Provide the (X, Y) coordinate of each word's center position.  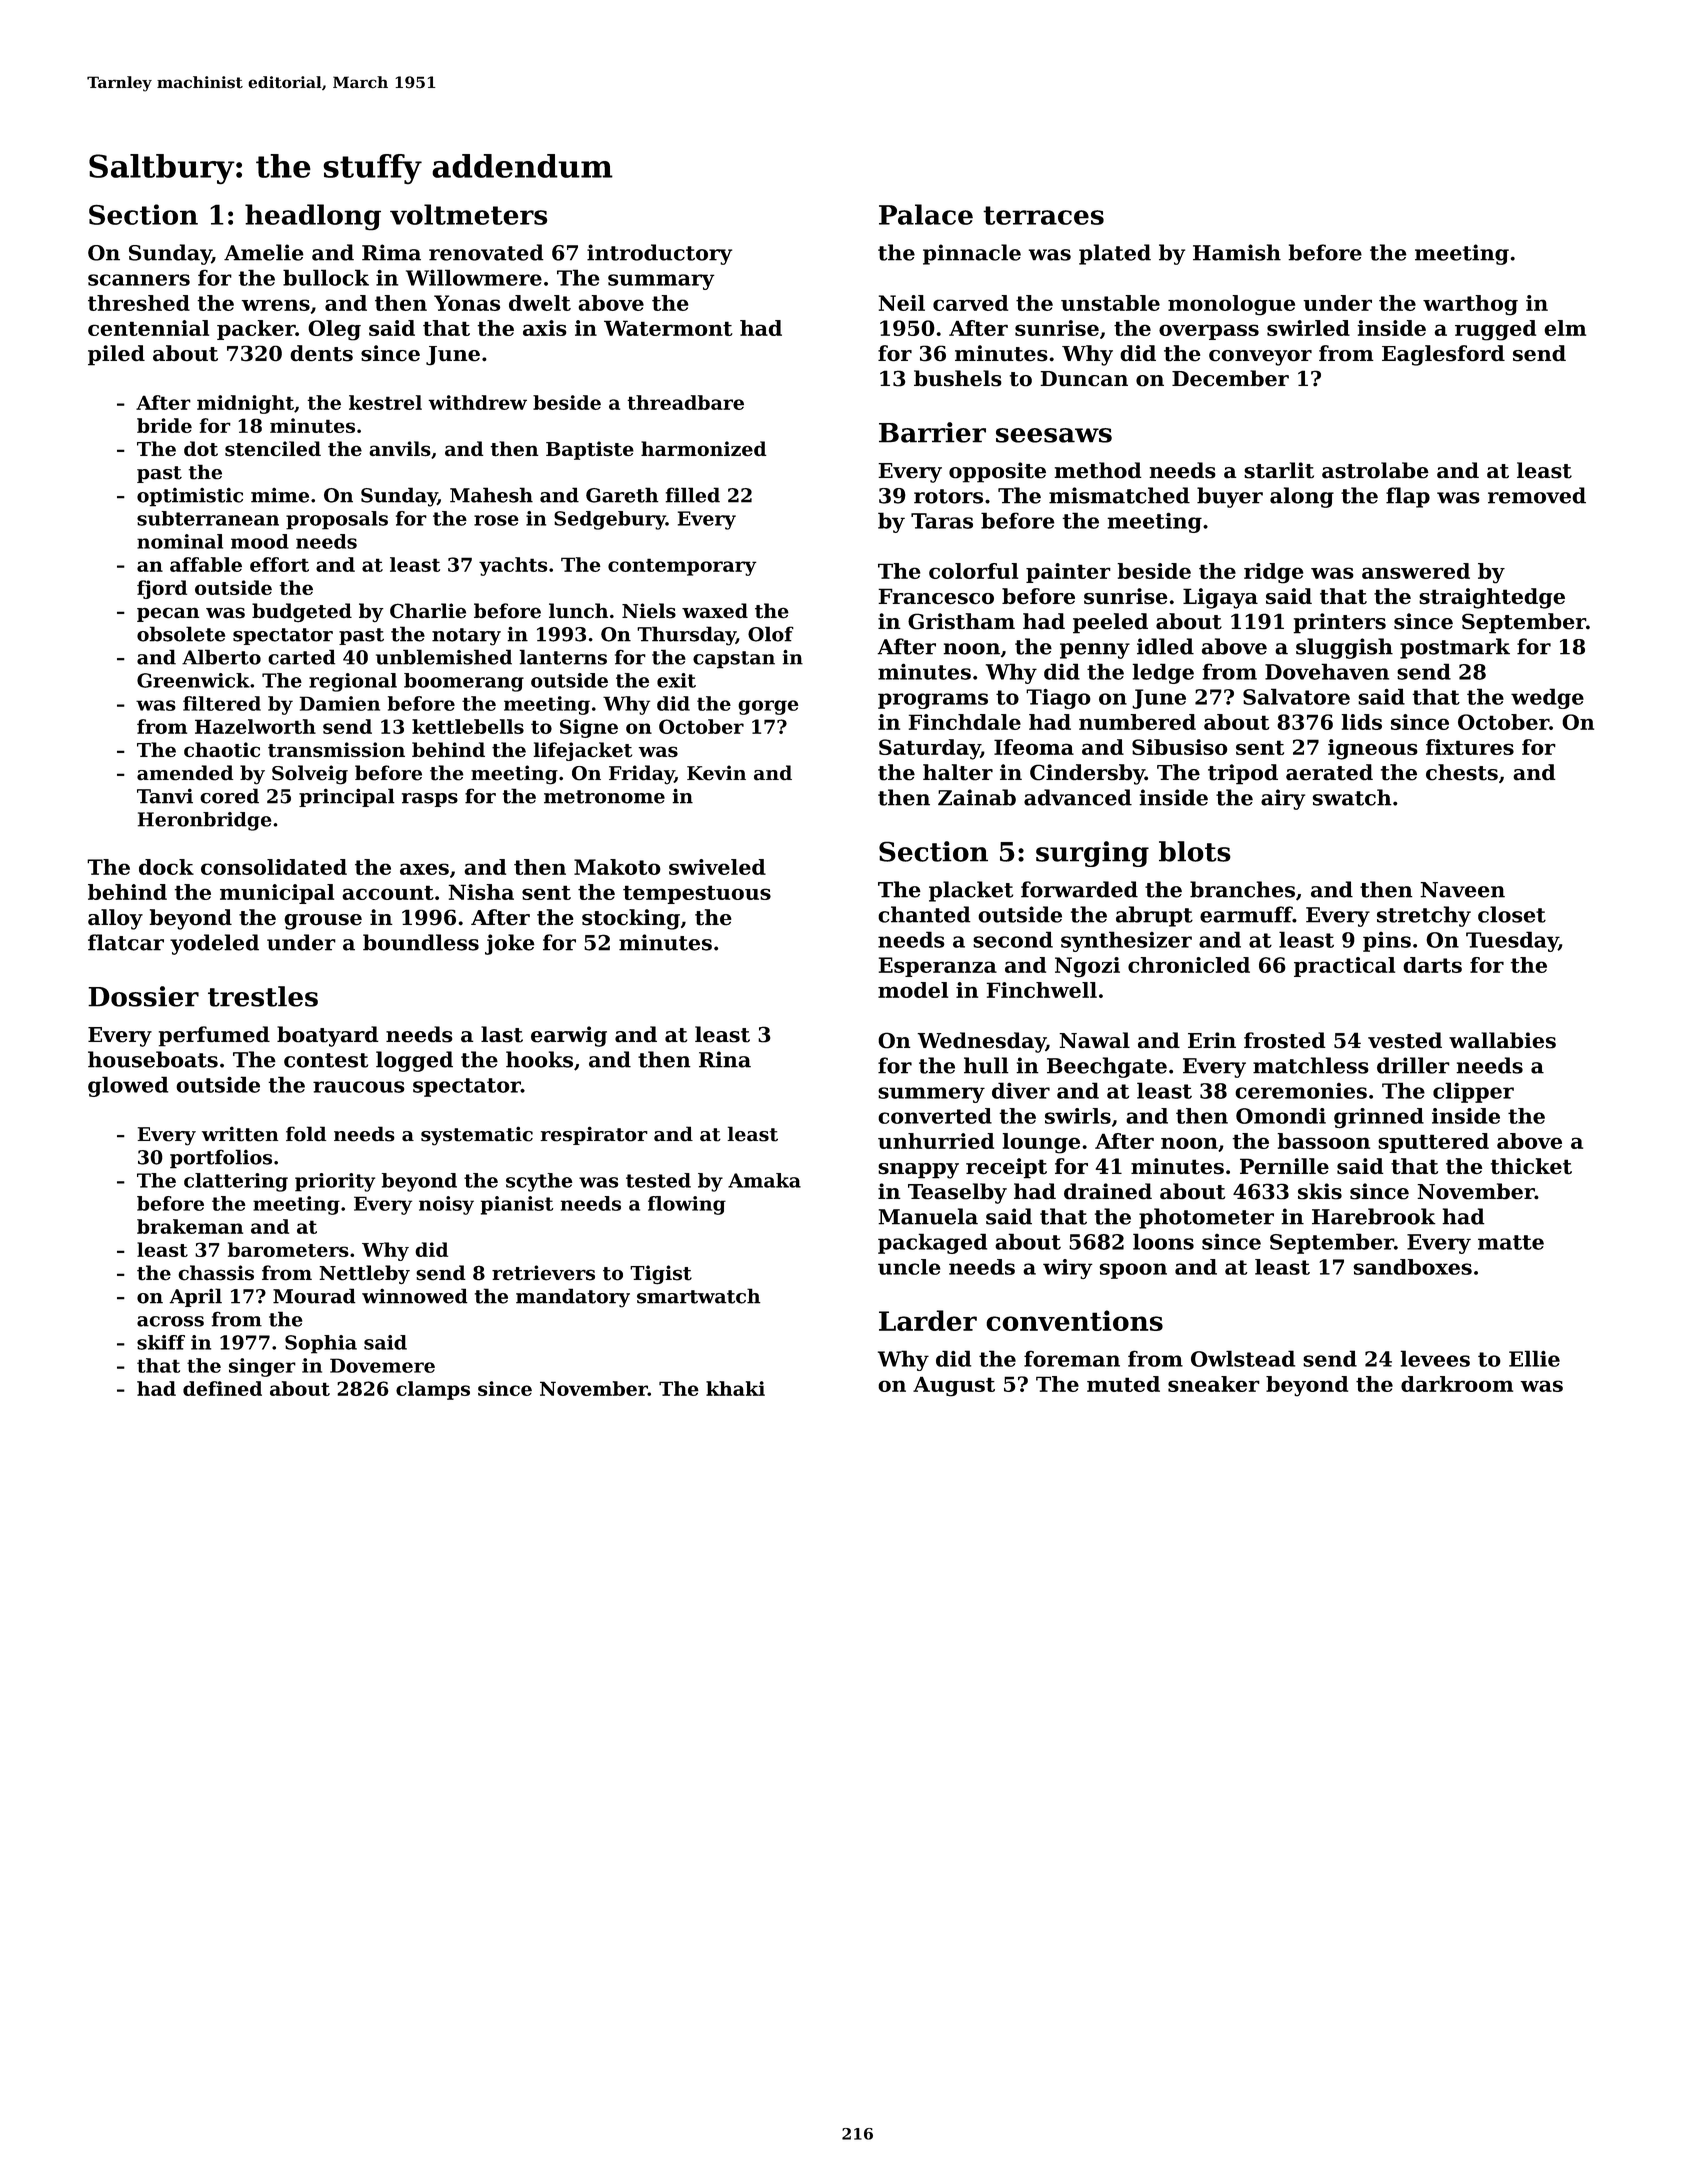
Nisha (481, 892)
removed (1537, 495)
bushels (958, 378)
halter (958, 772)
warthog (1470, 305)
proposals (337, 520)
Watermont (668, 328)
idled (1165, 646)
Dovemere (382, 1365)
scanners (139, 280)
